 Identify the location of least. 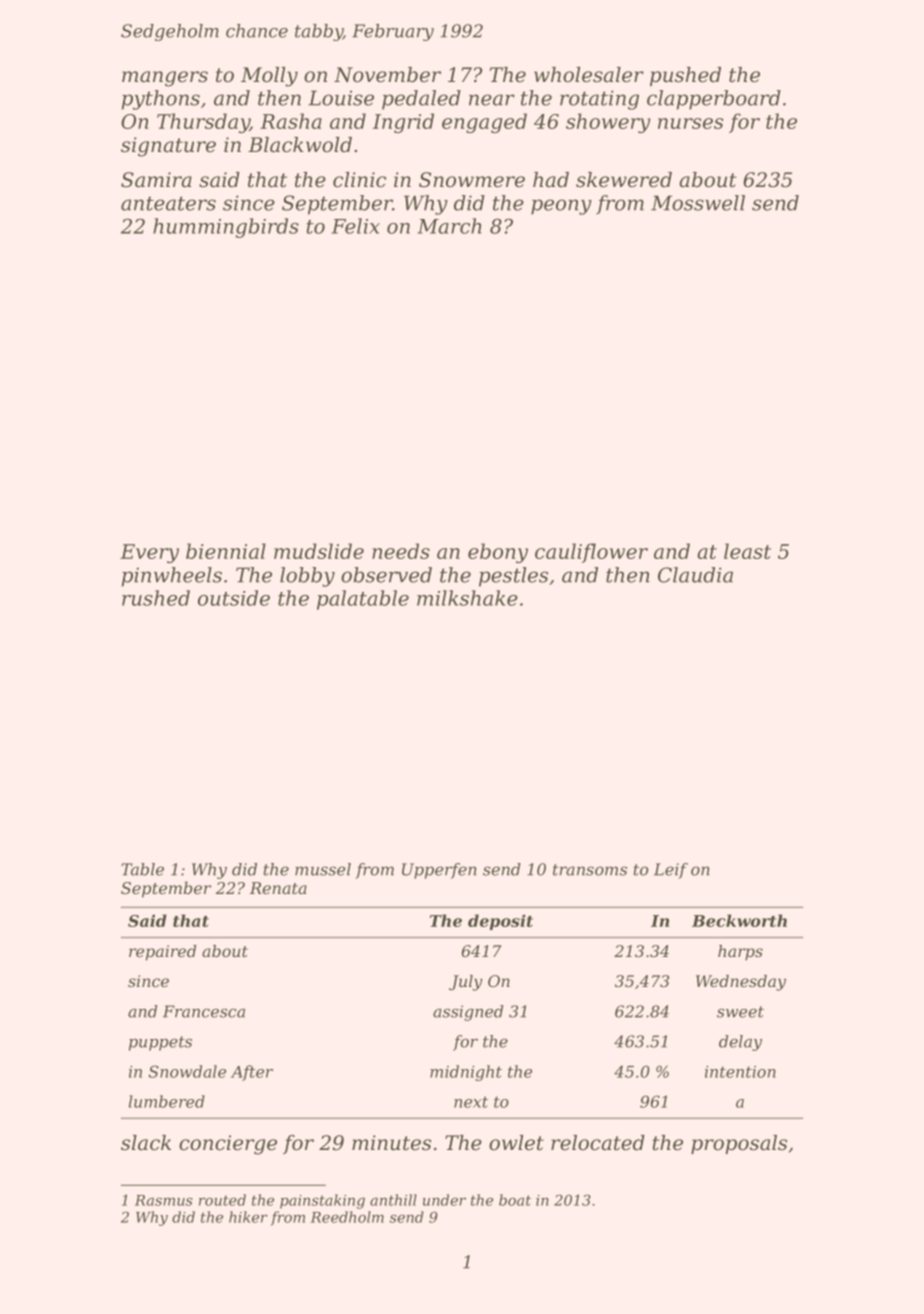
(747, 551).
